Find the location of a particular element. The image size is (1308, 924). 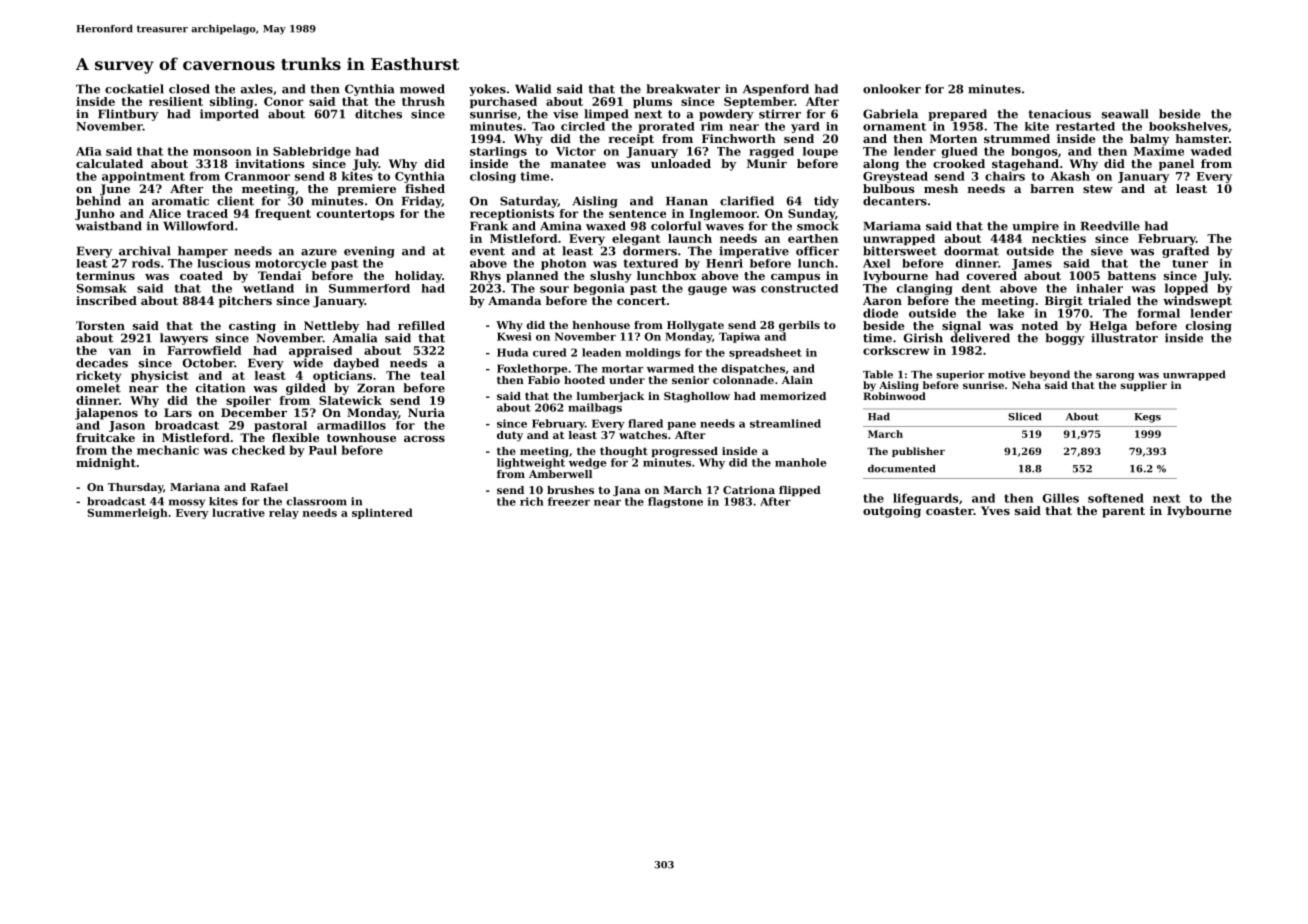

yard is located at coordinates (805, 127).
